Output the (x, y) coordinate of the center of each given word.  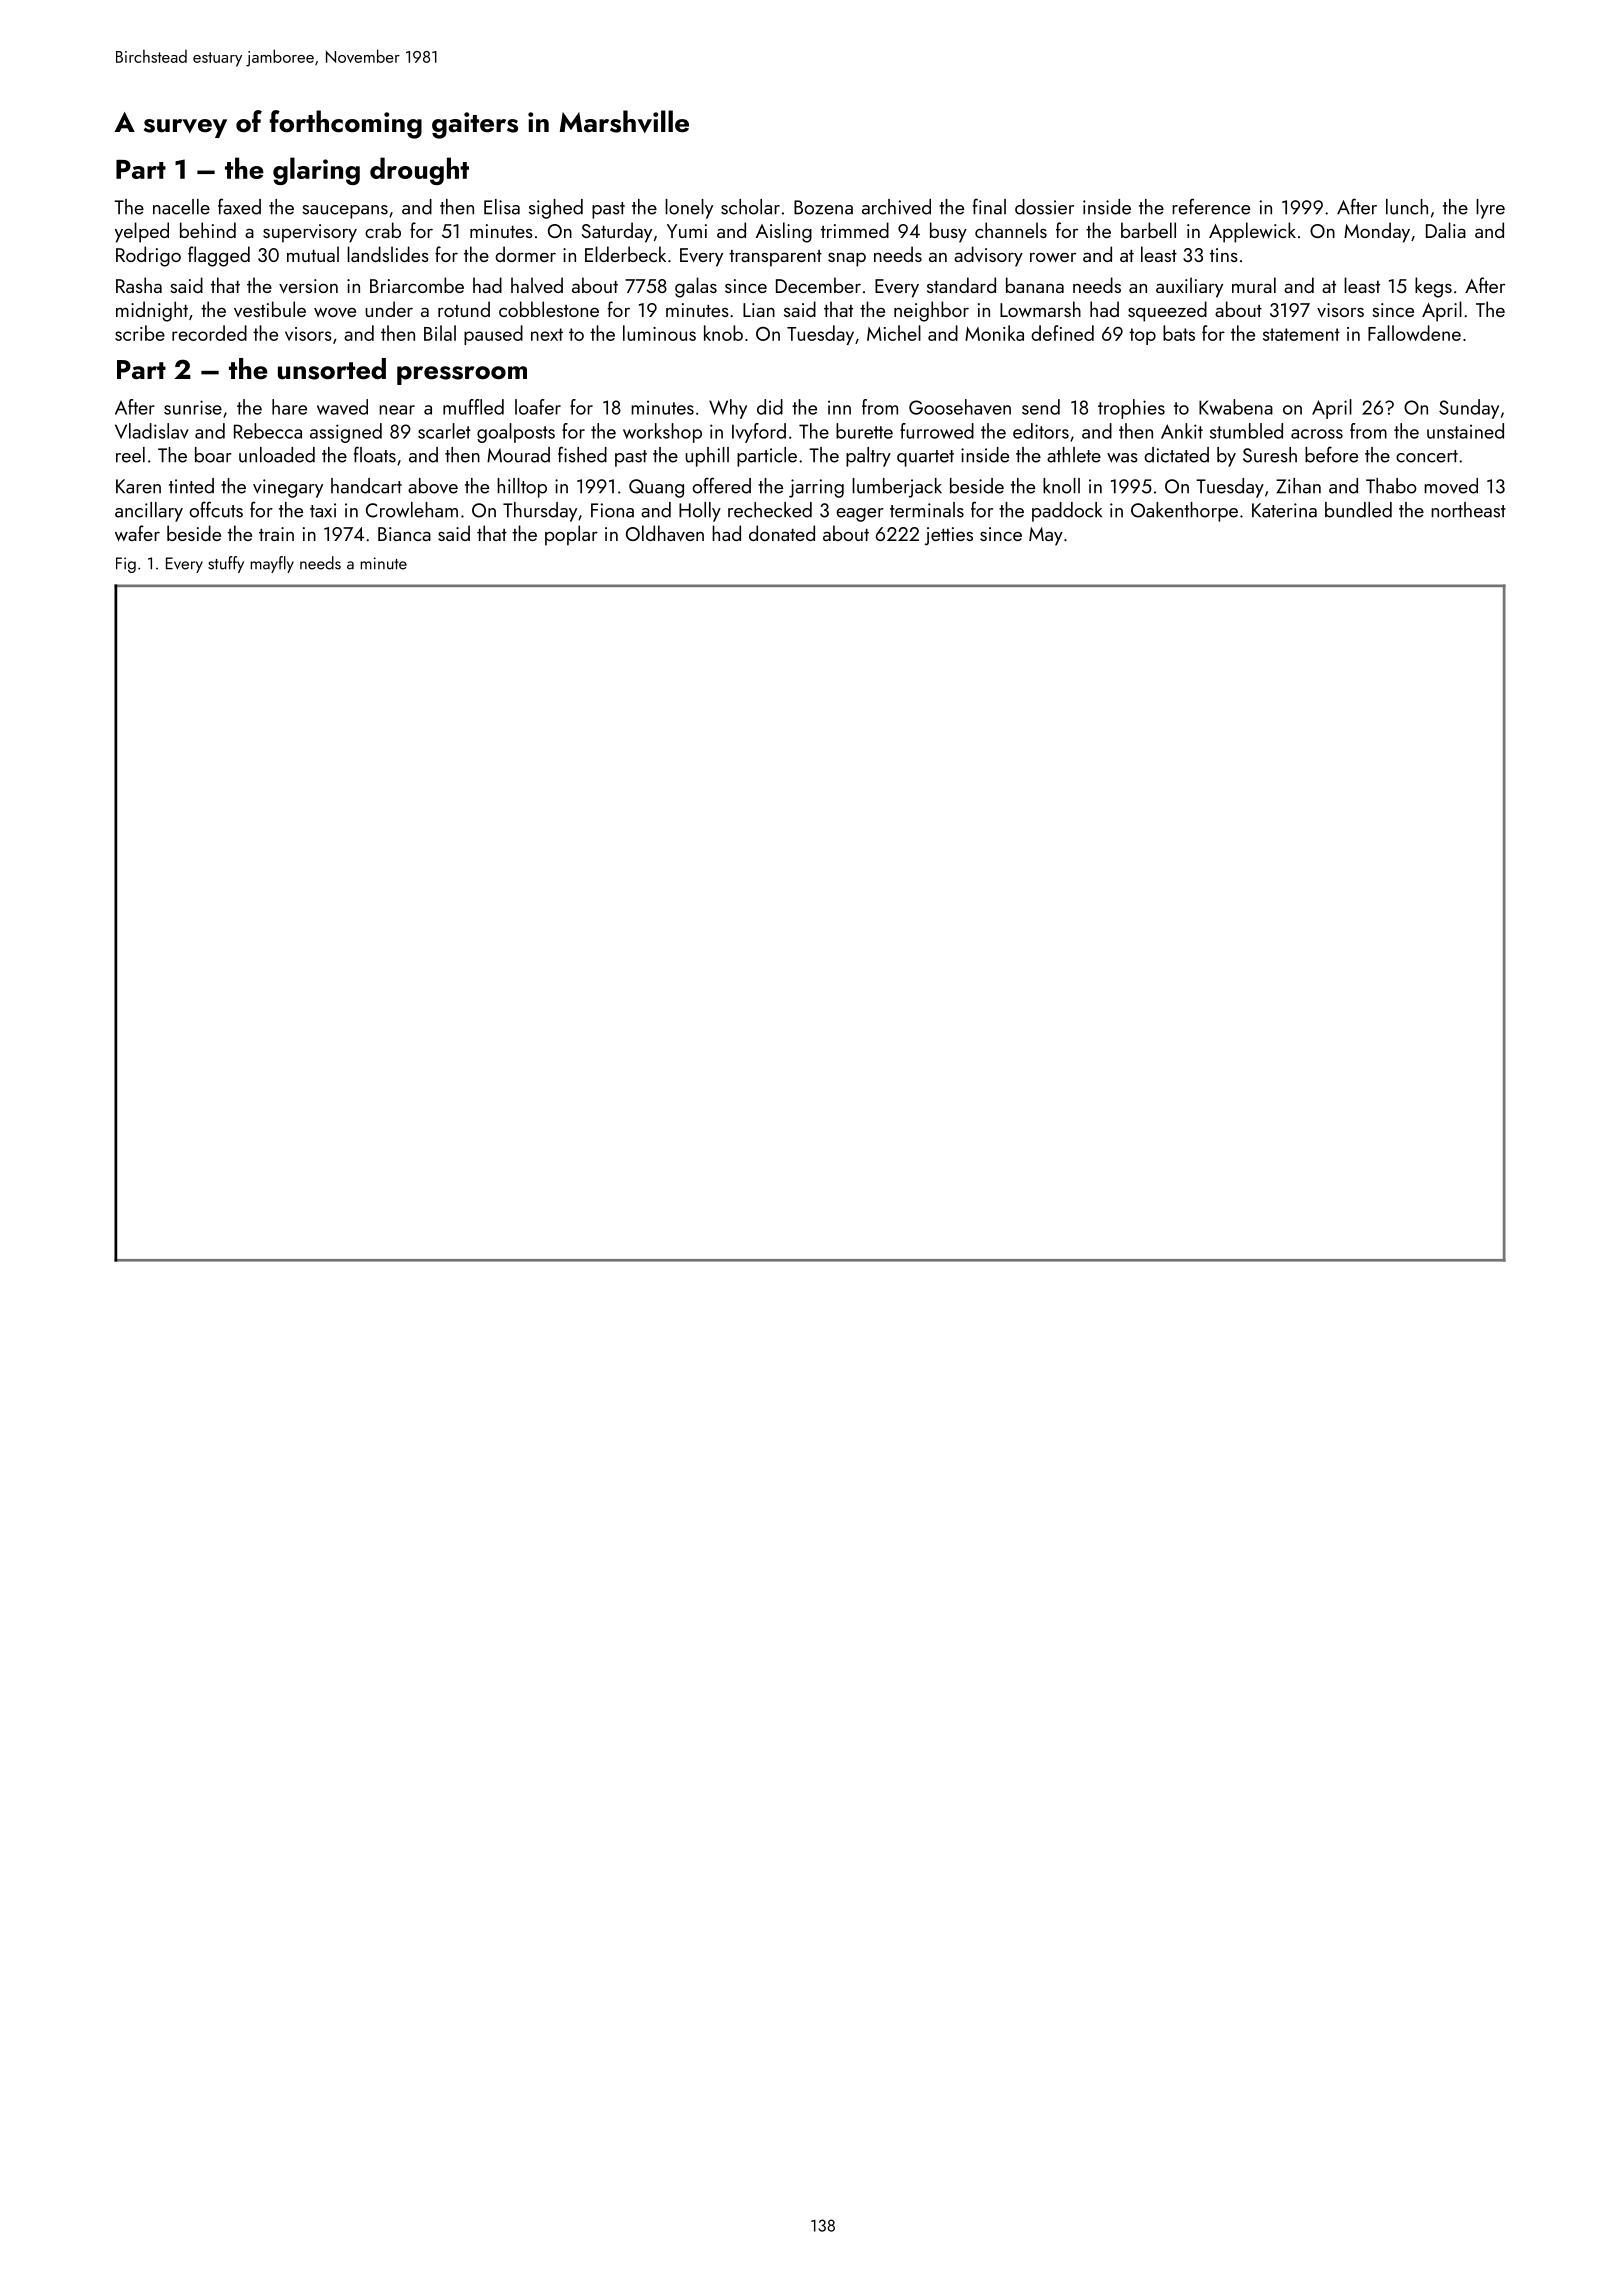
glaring (316, 171)
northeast (1468, 510)
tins (1224, 255)
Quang (656, 488)
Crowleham (412, 510)
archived (896, 207)
